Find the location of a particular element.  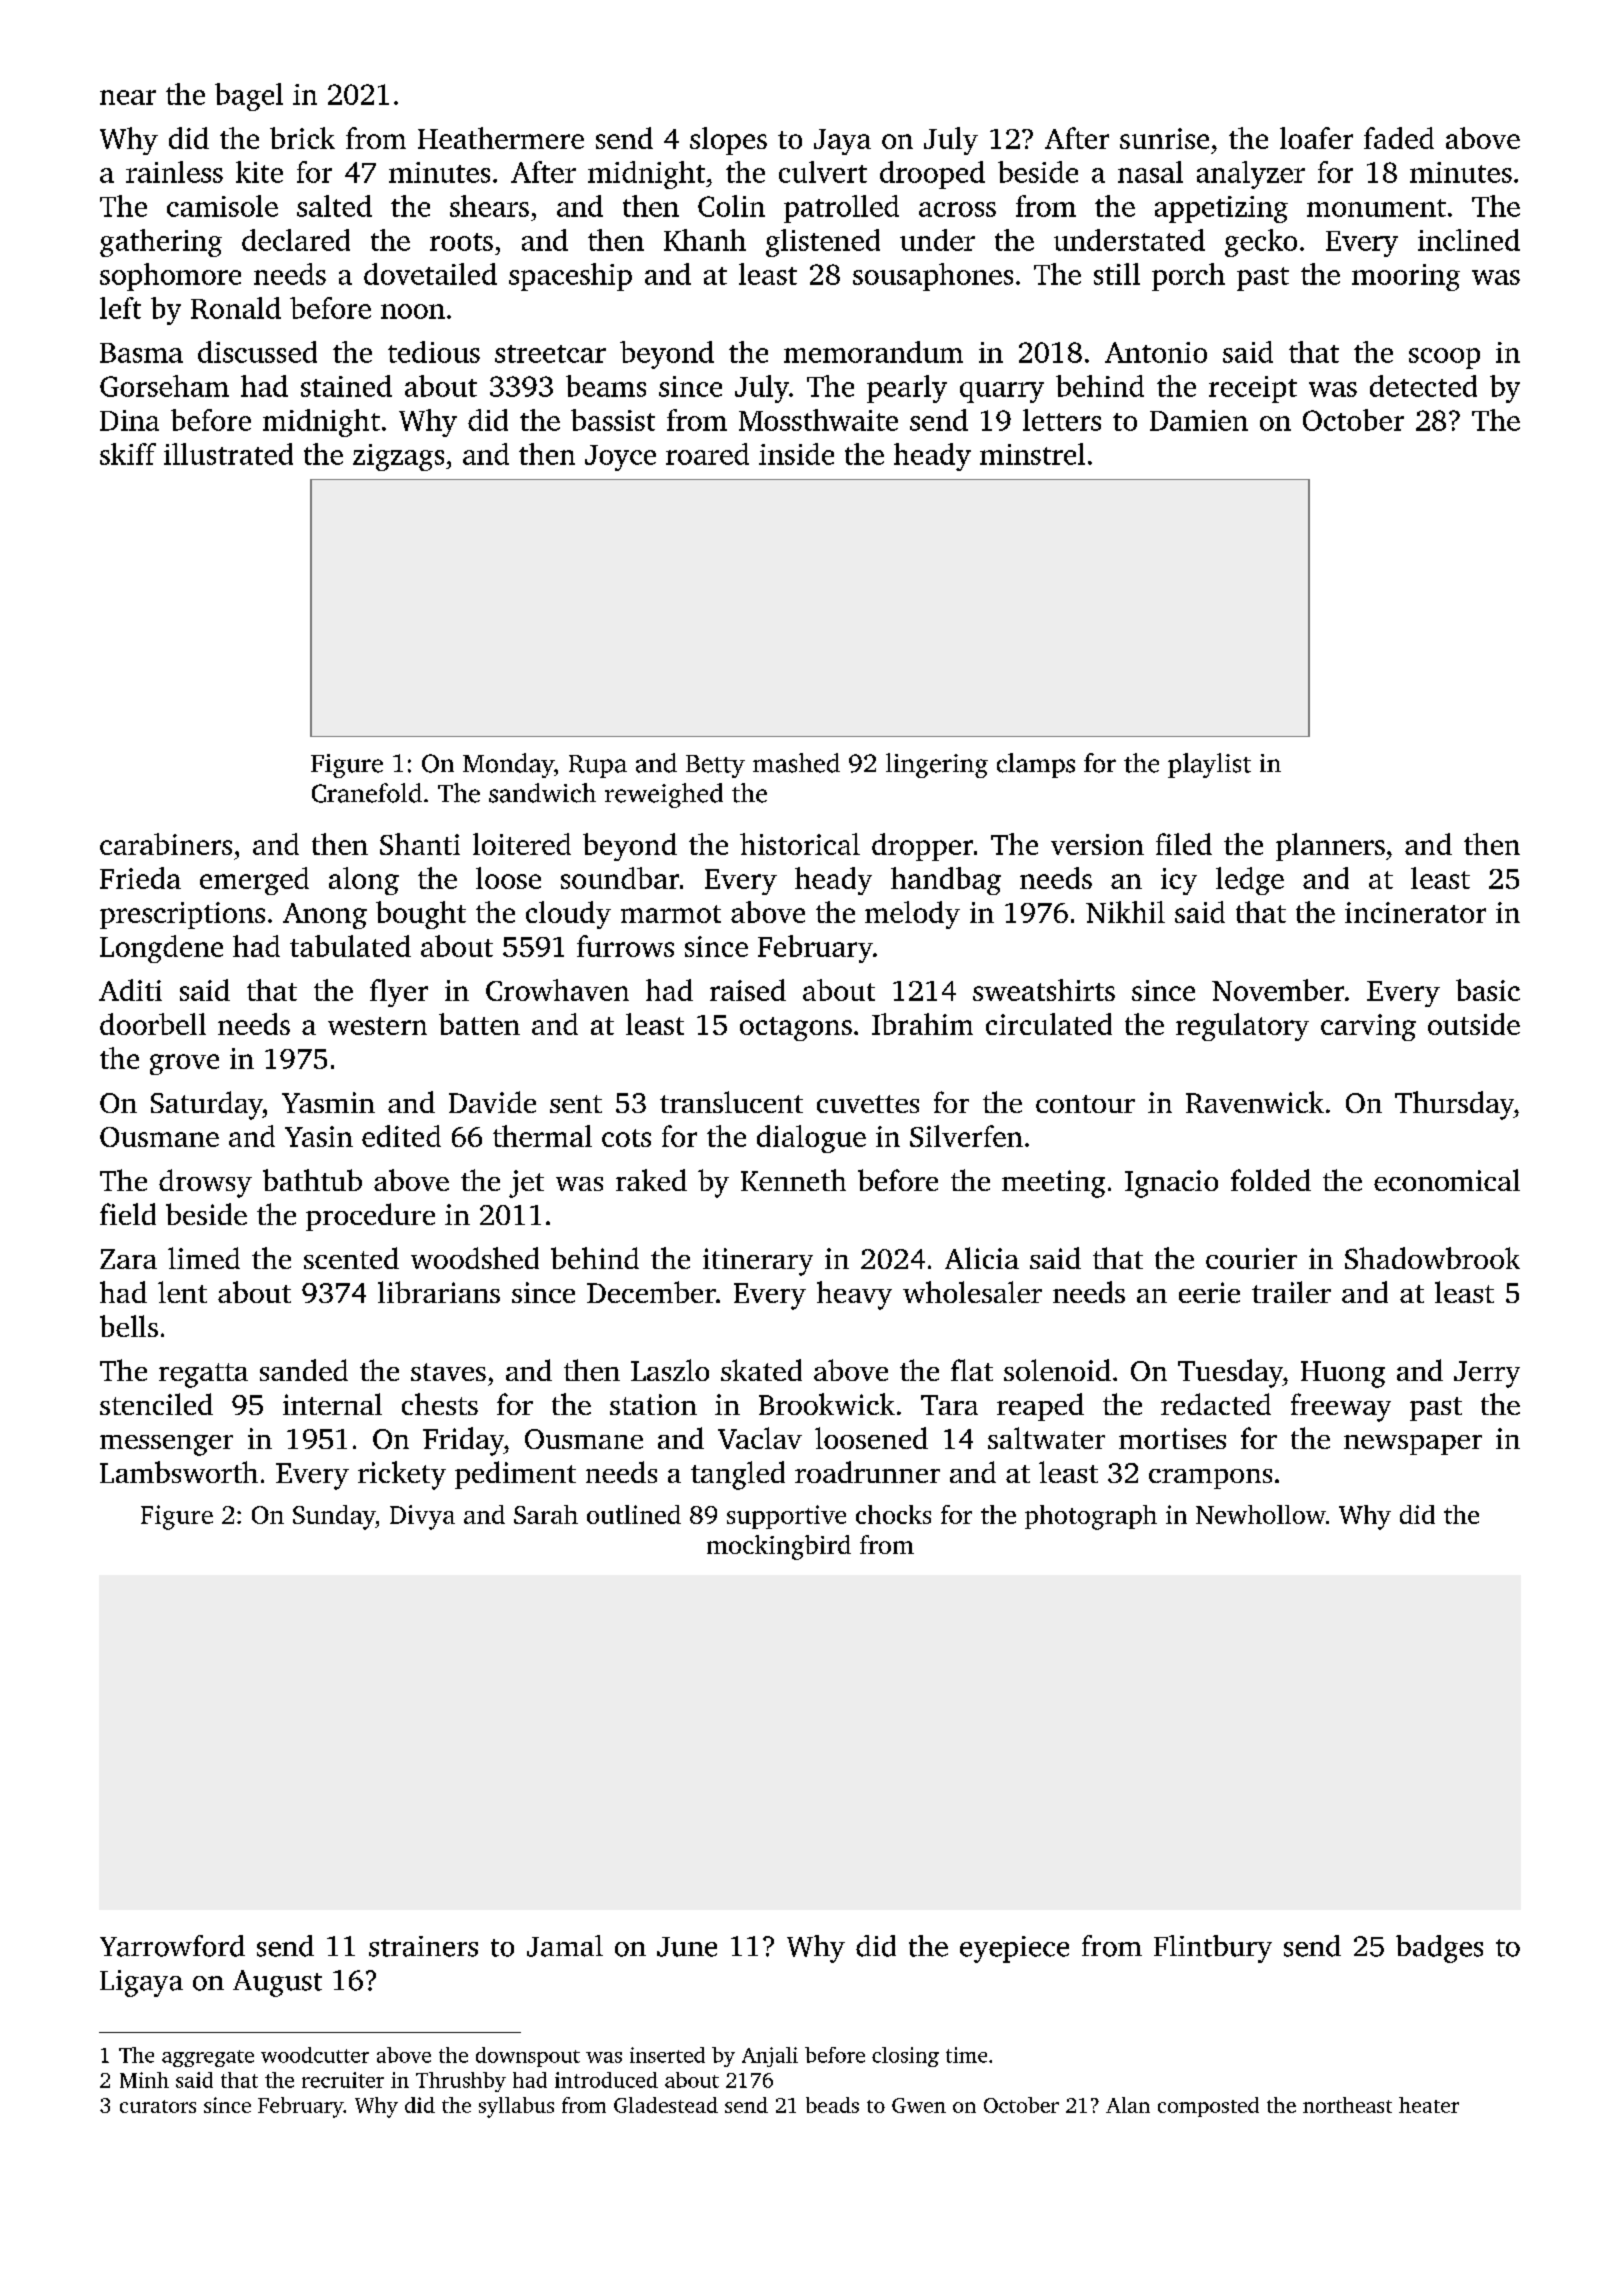

inside is located at coordinates (796, 454).
